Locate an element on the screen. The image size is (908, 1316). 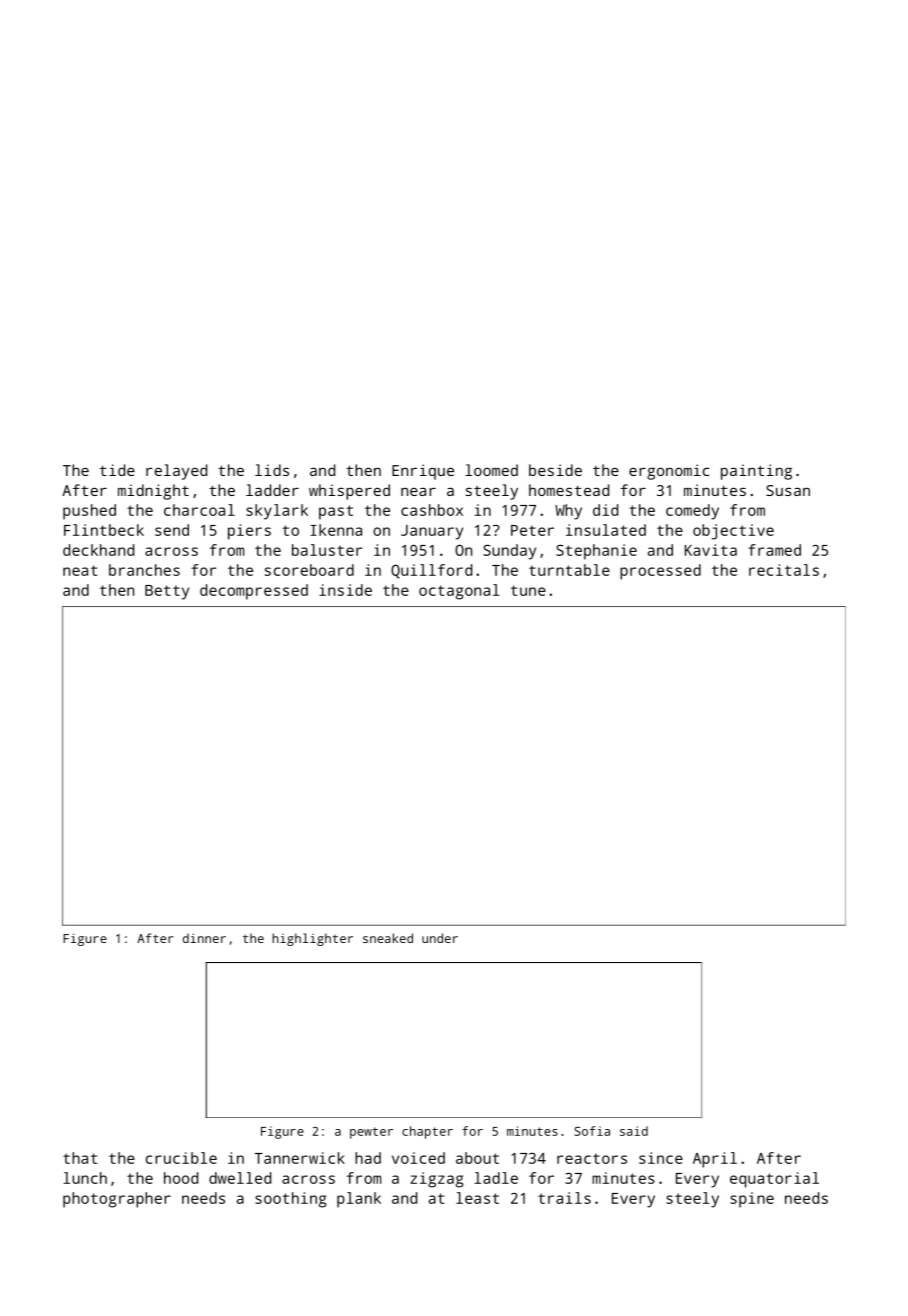
loomed is located at coordinates (491, 470).
